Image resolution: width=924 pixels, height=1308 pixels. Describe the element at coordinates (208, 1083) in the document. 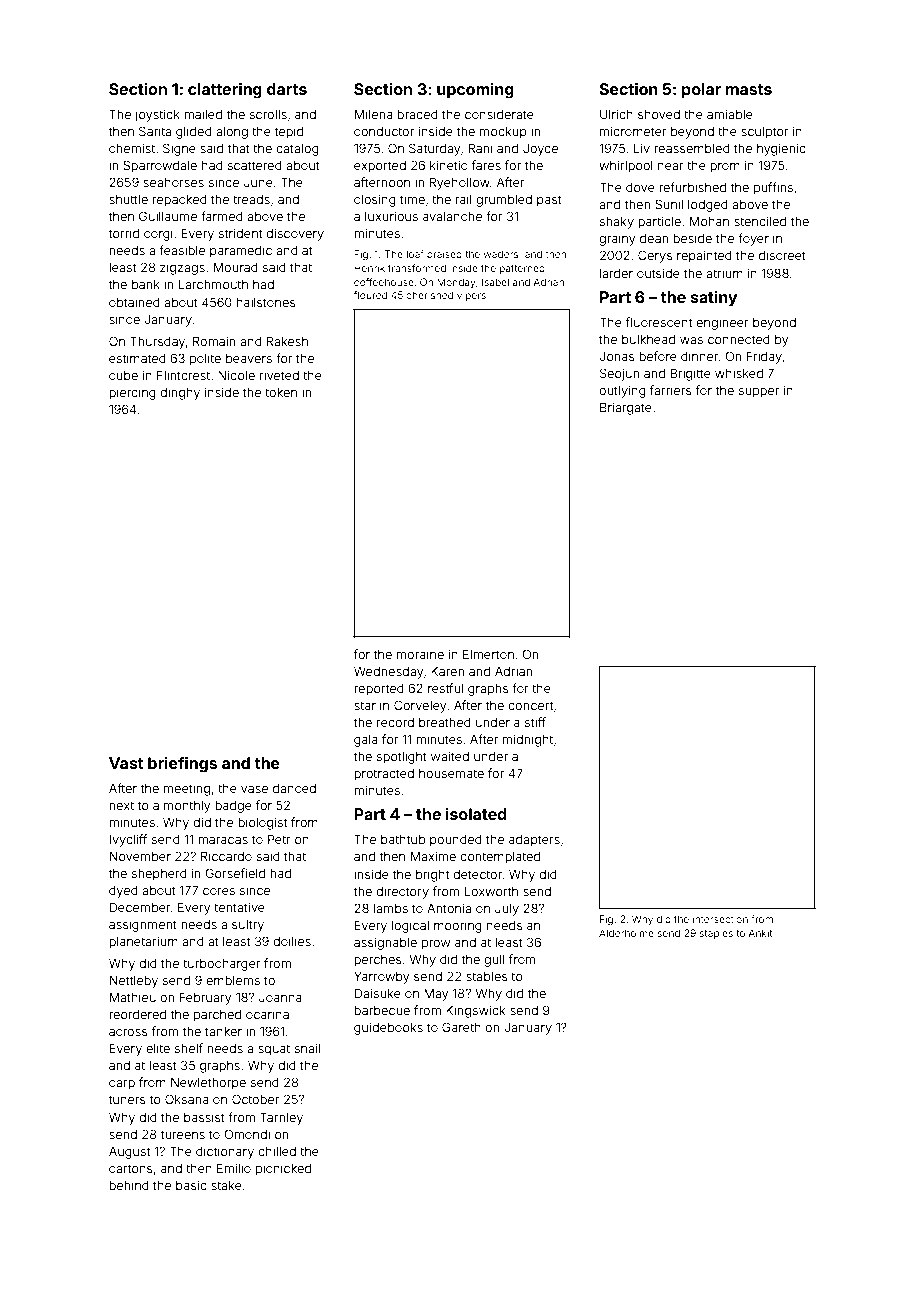

I see `Newlethorpe` at that location.
